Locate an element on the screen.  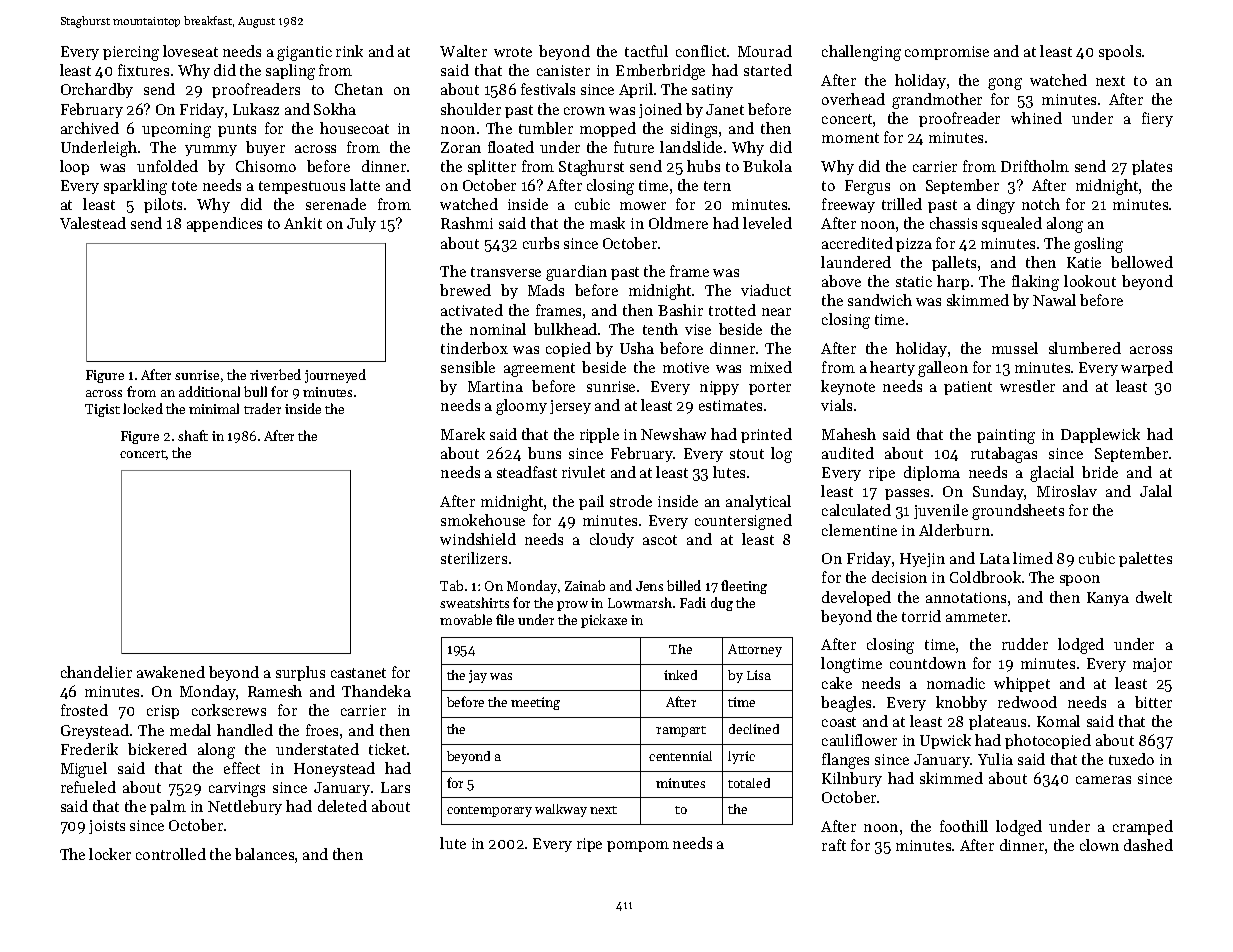
Tigist is located at coordinates (102, 410).
